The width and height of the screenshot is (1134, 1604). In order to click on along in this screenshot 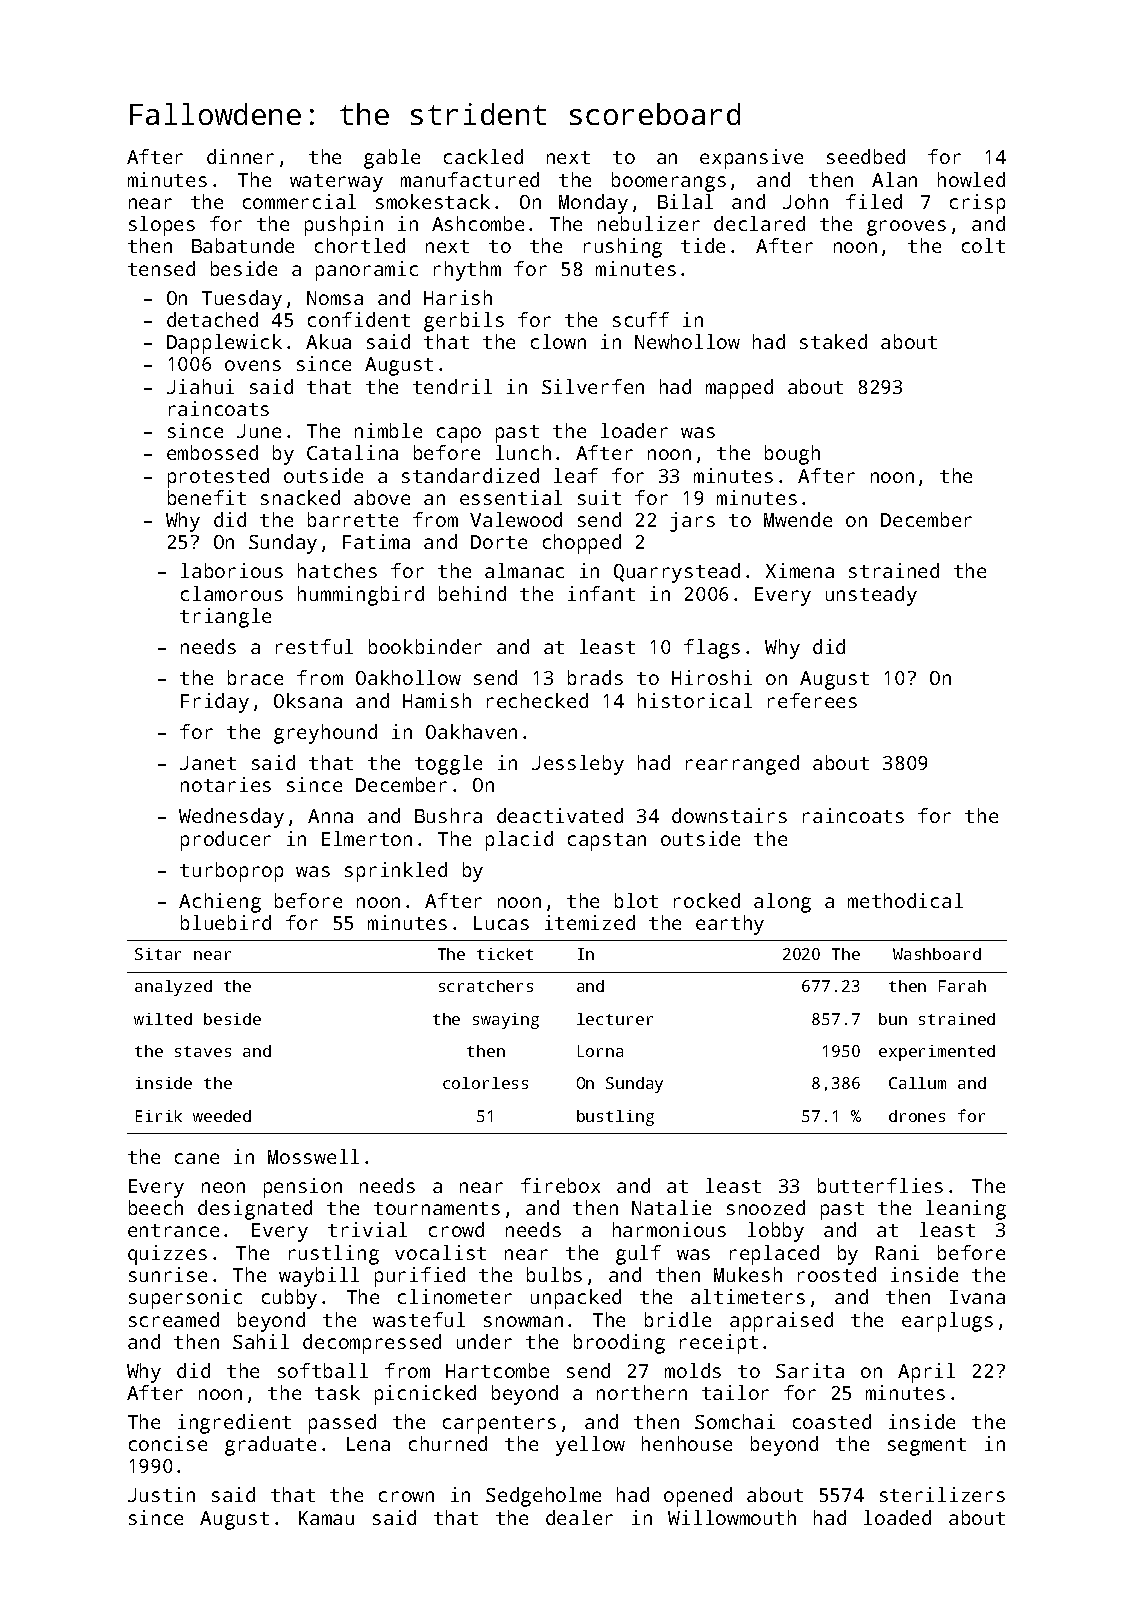, I will do `click(782, 903)`.
